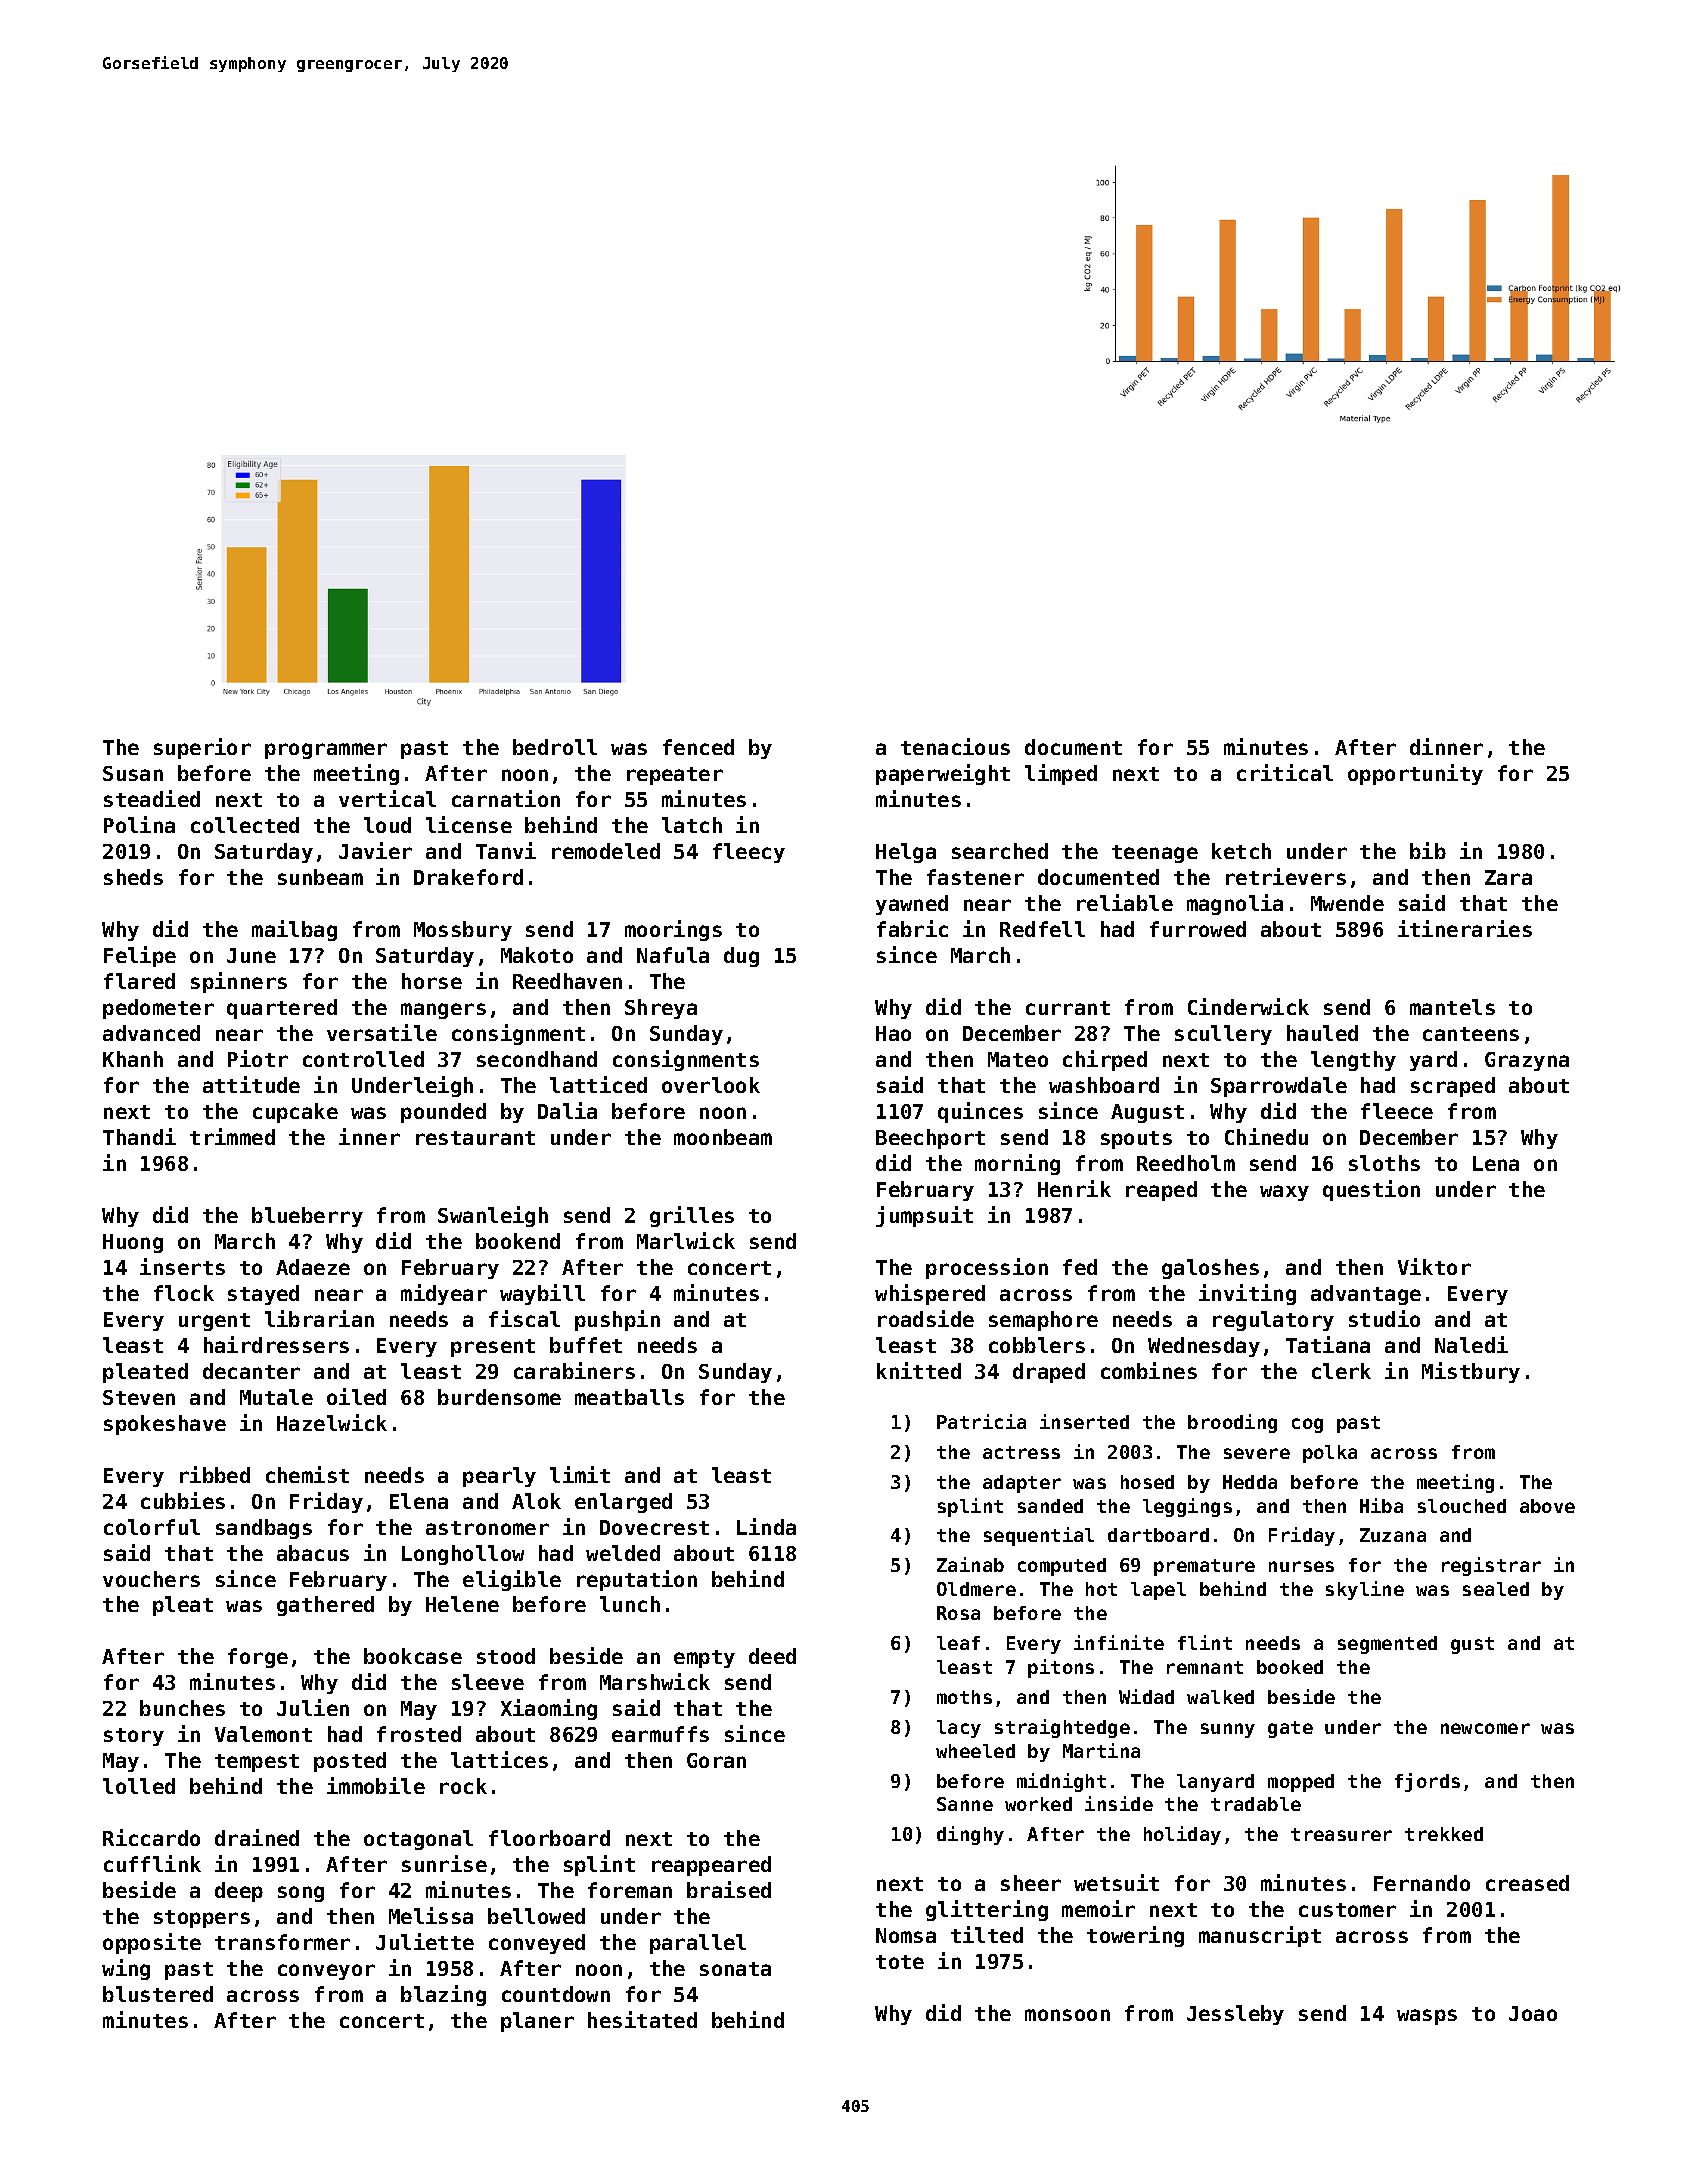 The width and height of the document is (1683, 2178). What do you see at coordinates (617, 1320) in the document?
I see `pushpin` at bounding box center [617, 1320].
